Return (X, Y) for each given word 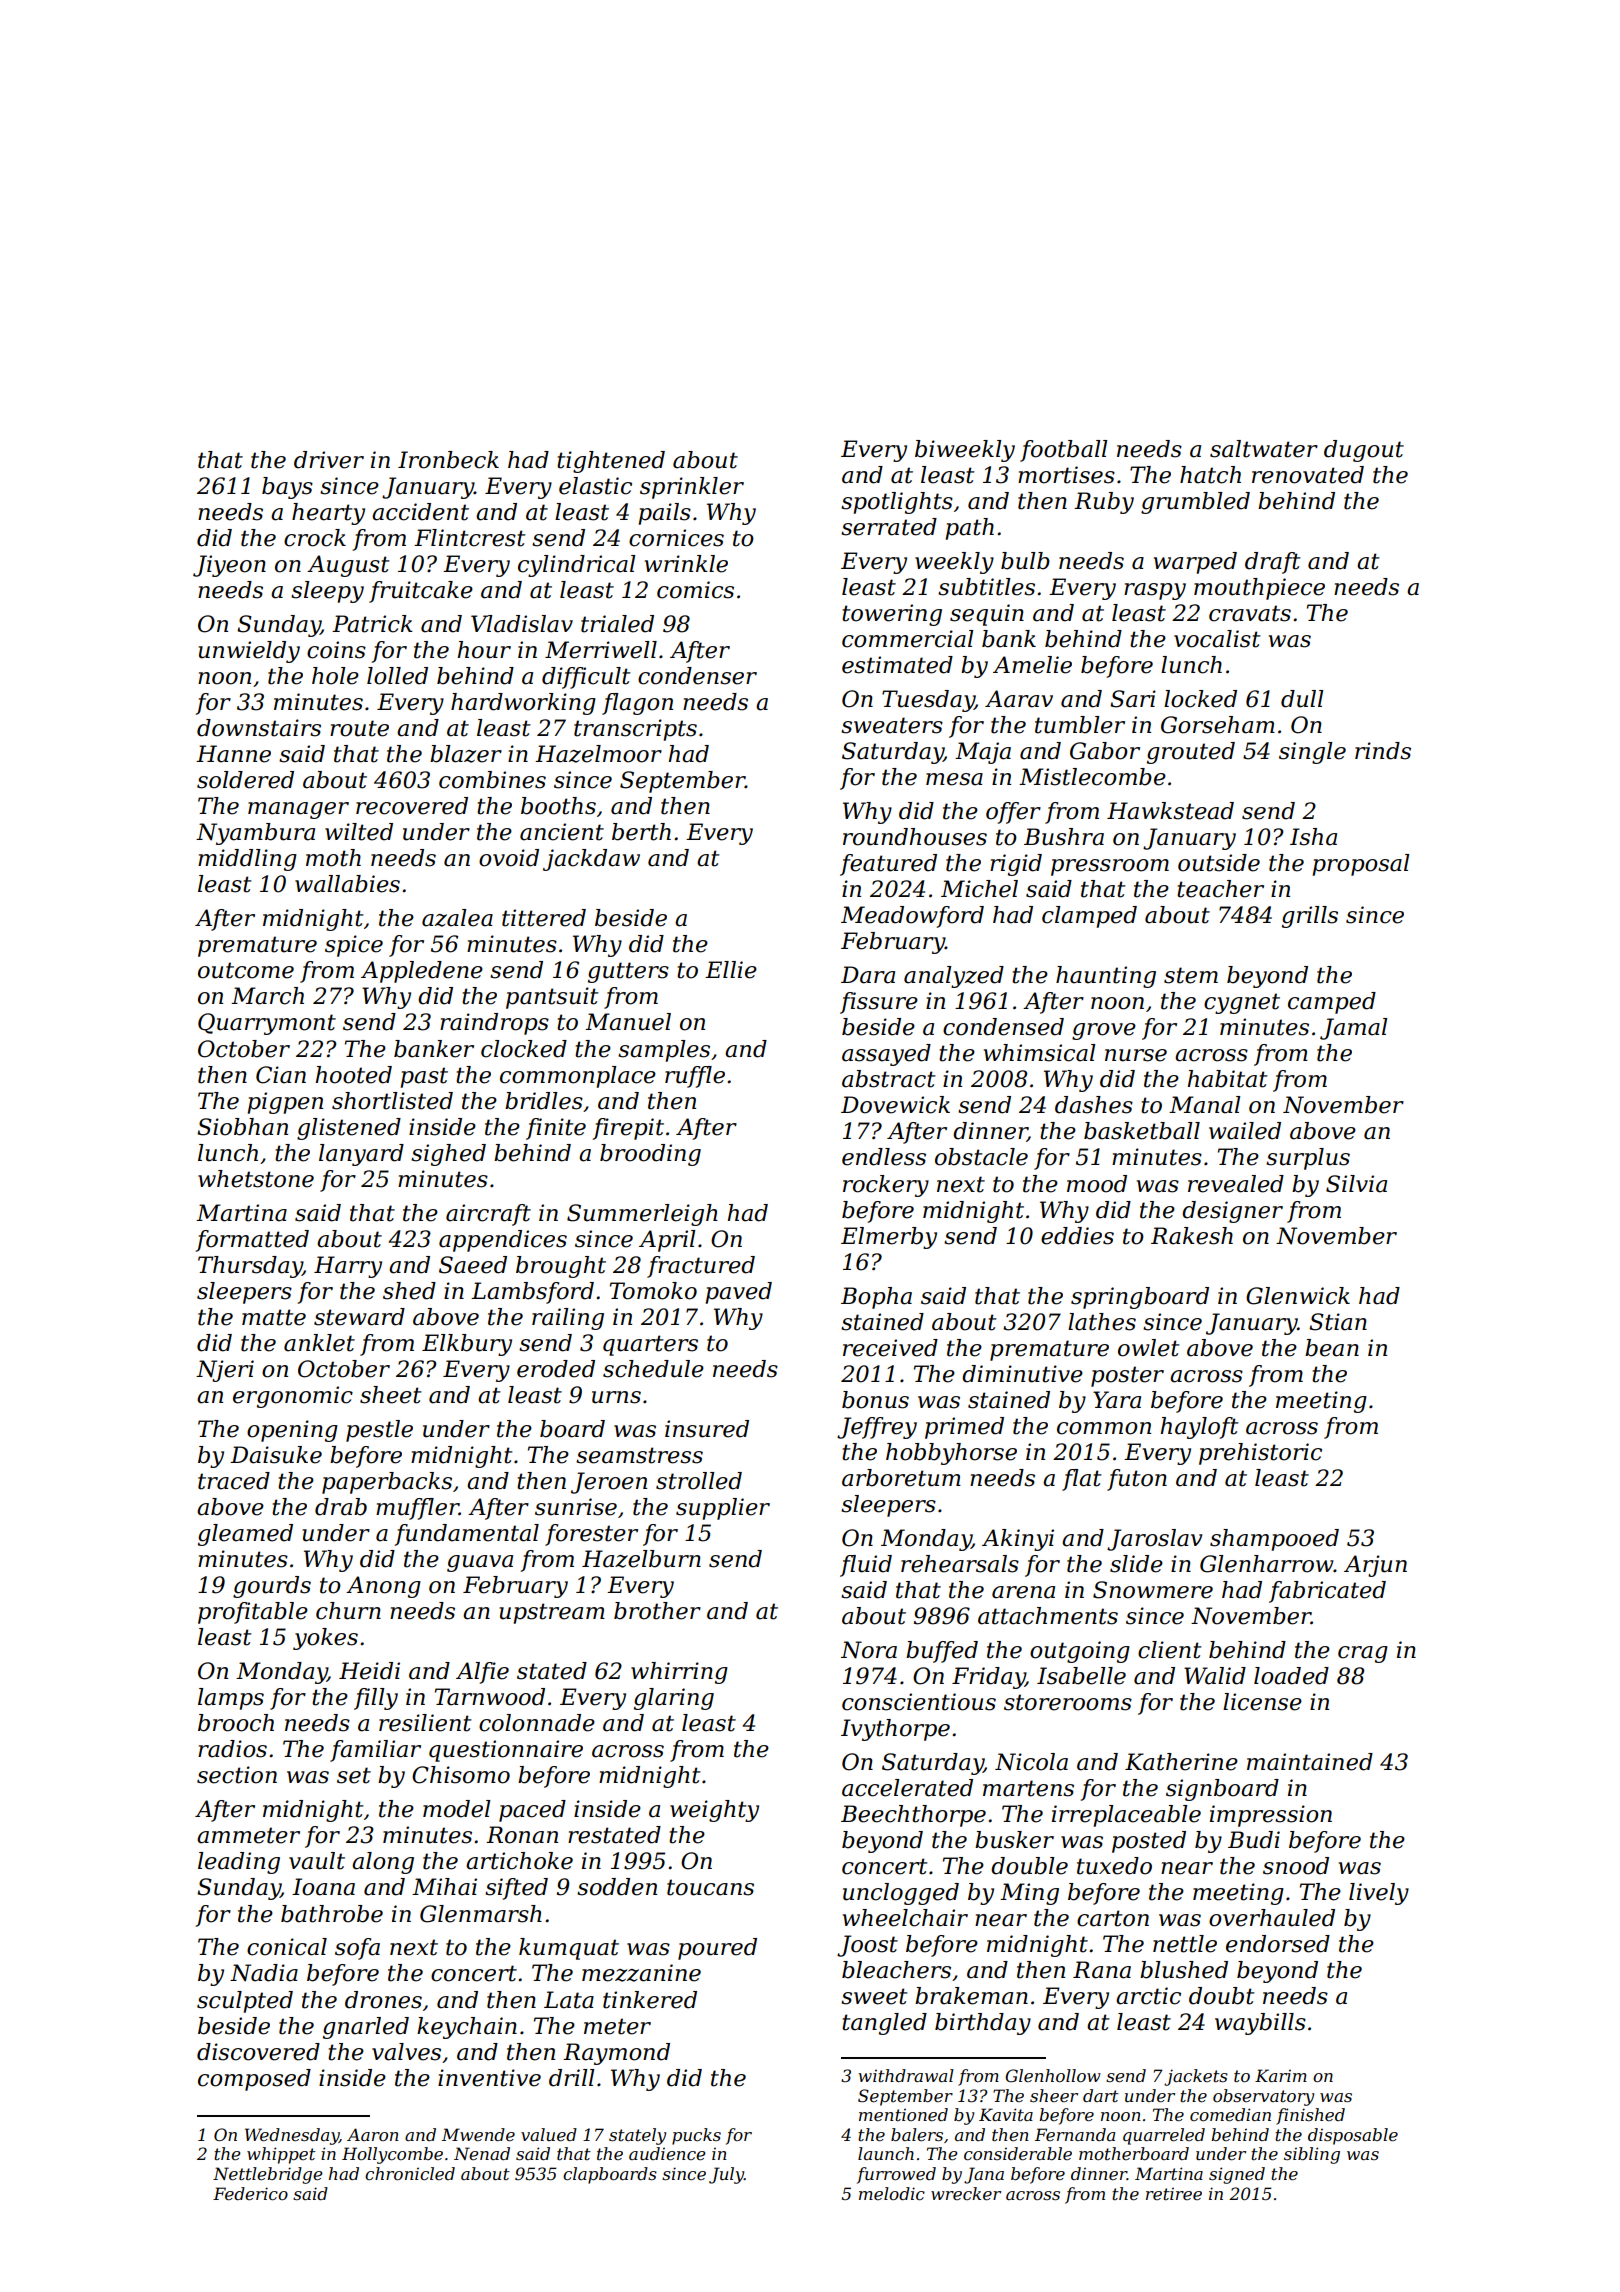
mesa (954, 779)
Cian (281, 1075)
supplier (723, 1509)
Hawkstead (1170, 811)
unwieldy (249, 652)
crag (1363, 1654)
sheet (391, 1395)
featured (888, 865)
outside (1219, 863)
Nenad (482, 2153)
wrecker (966, 2193)
